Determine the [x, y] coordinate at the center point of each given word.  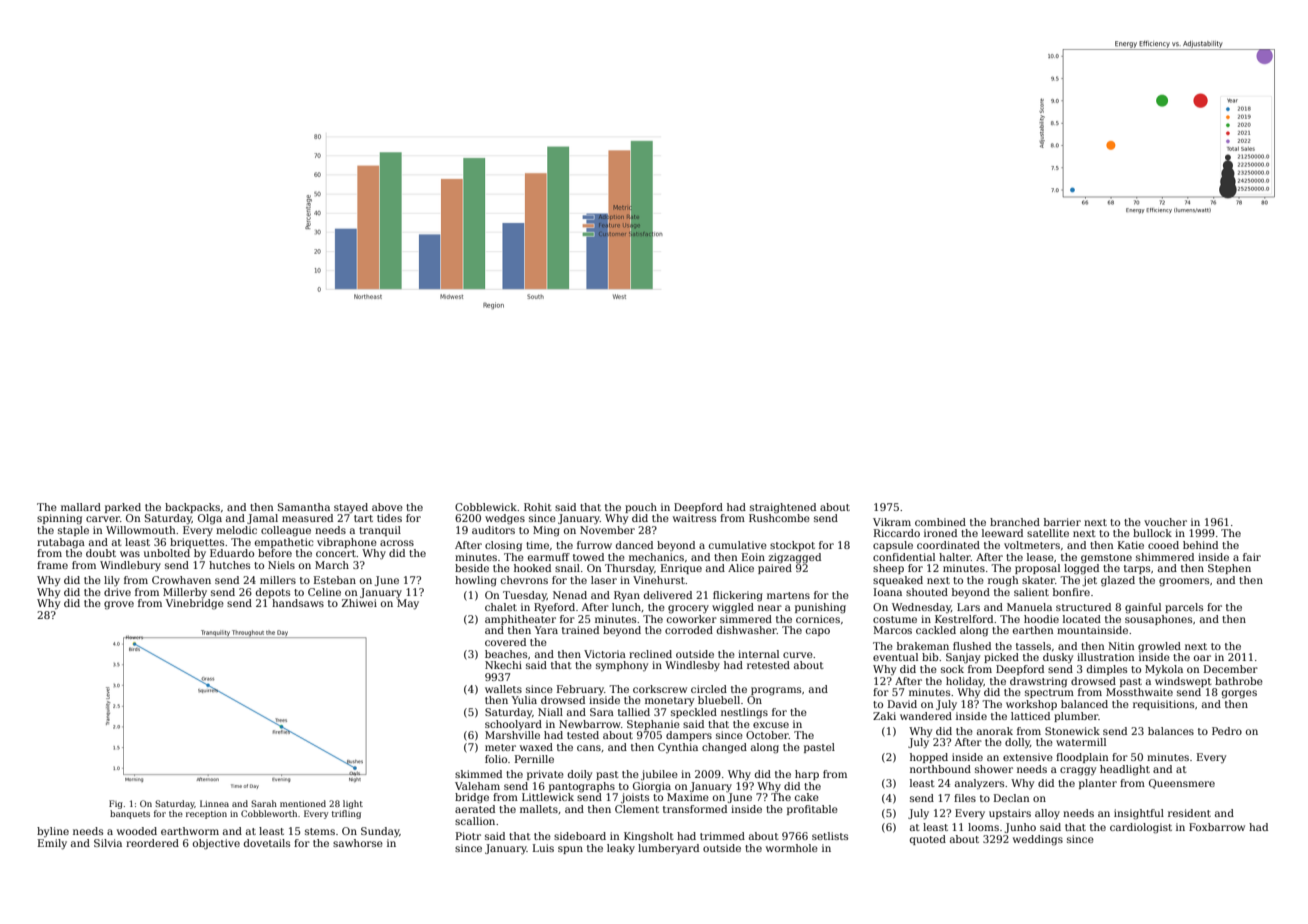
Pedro [1227, 731]
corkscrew [660, 689]
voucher [1165, 522]
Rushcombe [779, 518]
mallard [81, 507]
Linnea [214, 803]
